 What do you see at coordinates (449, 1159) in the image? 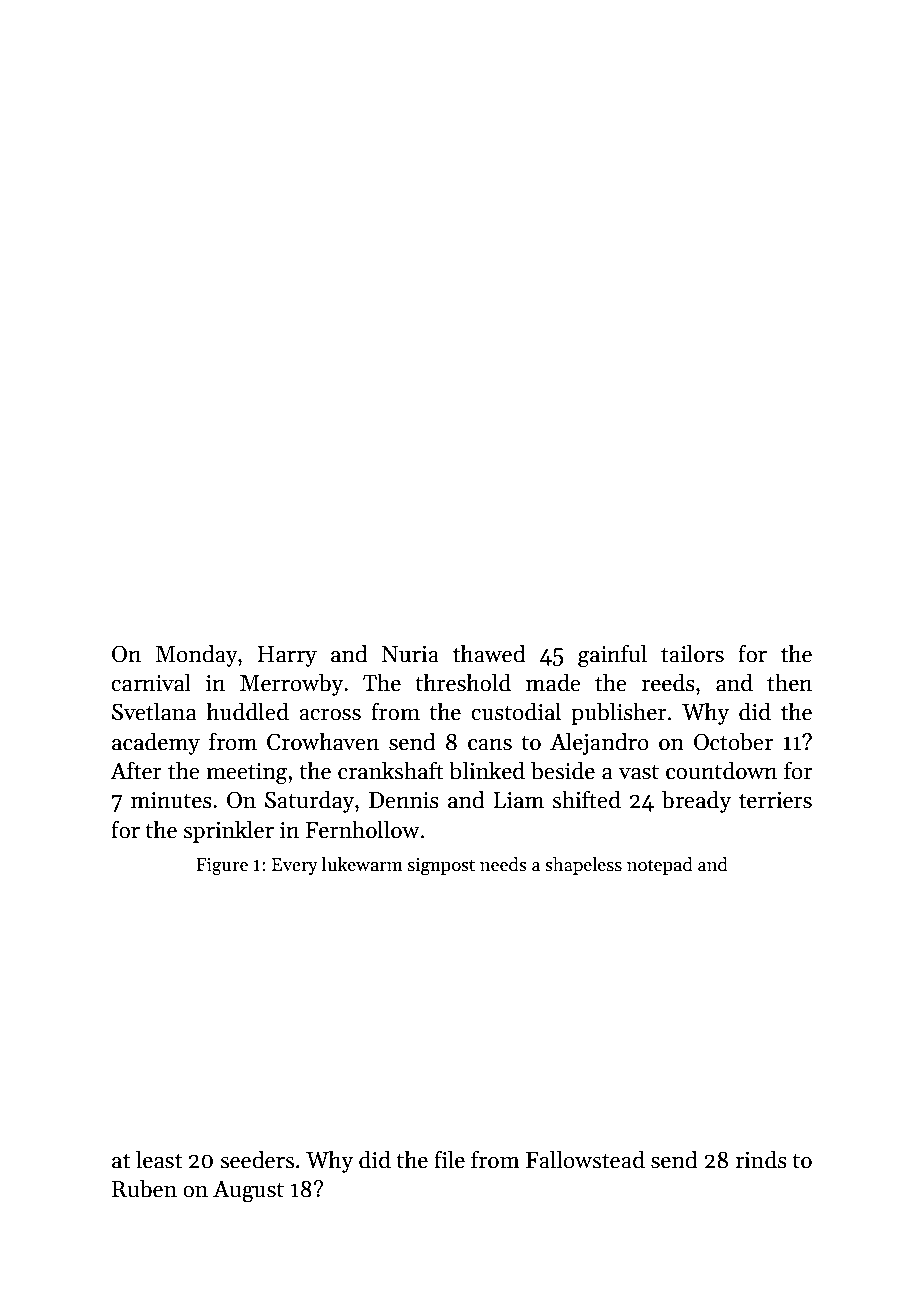
I see `file` at bounding box center [449, 1159].
